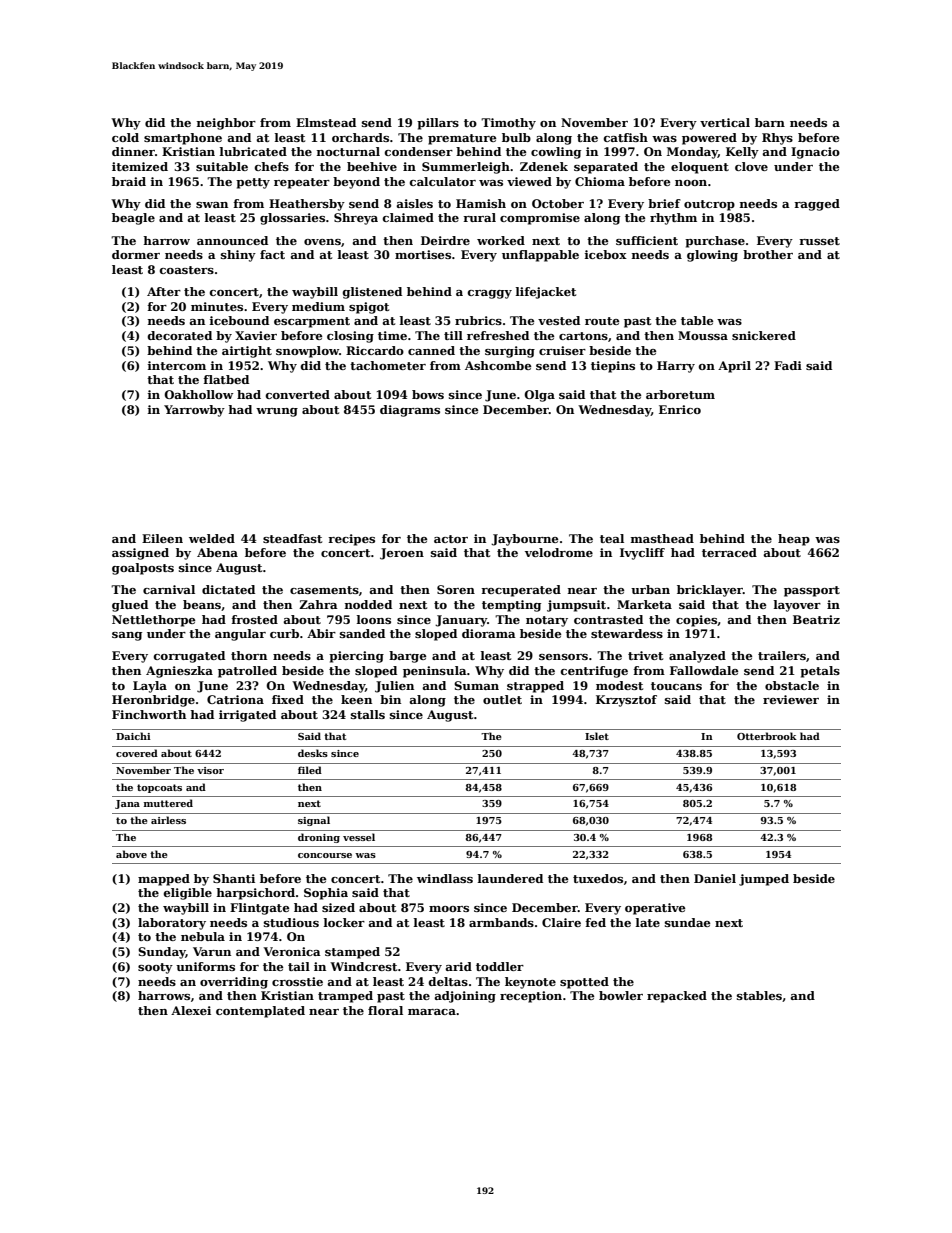 The height and width of the image is (1233, 952). What do you see at coordinates (350, 337) in the image?
I see `closing` at bounding box center [350, 337].
